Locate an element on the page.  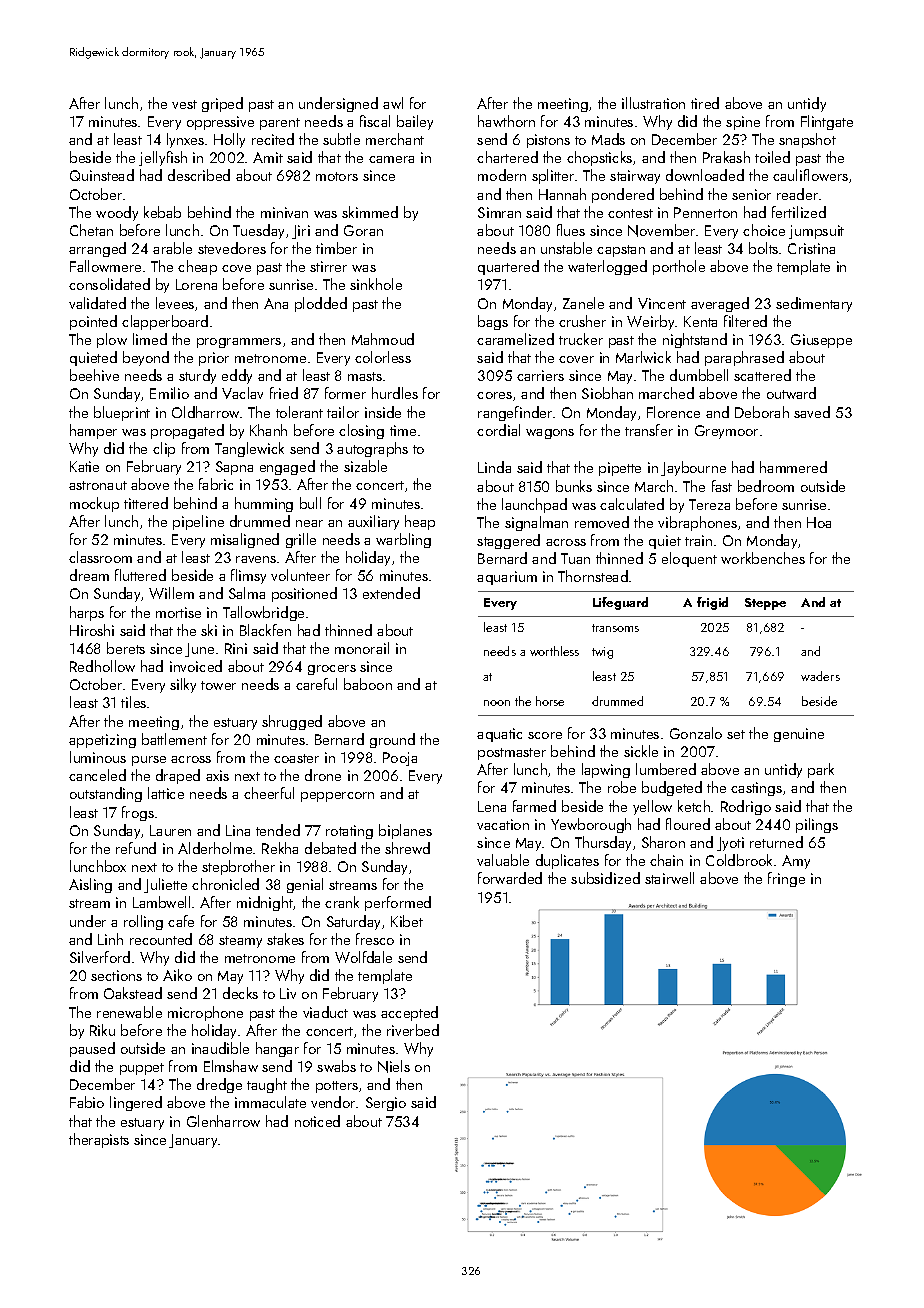
tired is located at coordinates (705, 103).
